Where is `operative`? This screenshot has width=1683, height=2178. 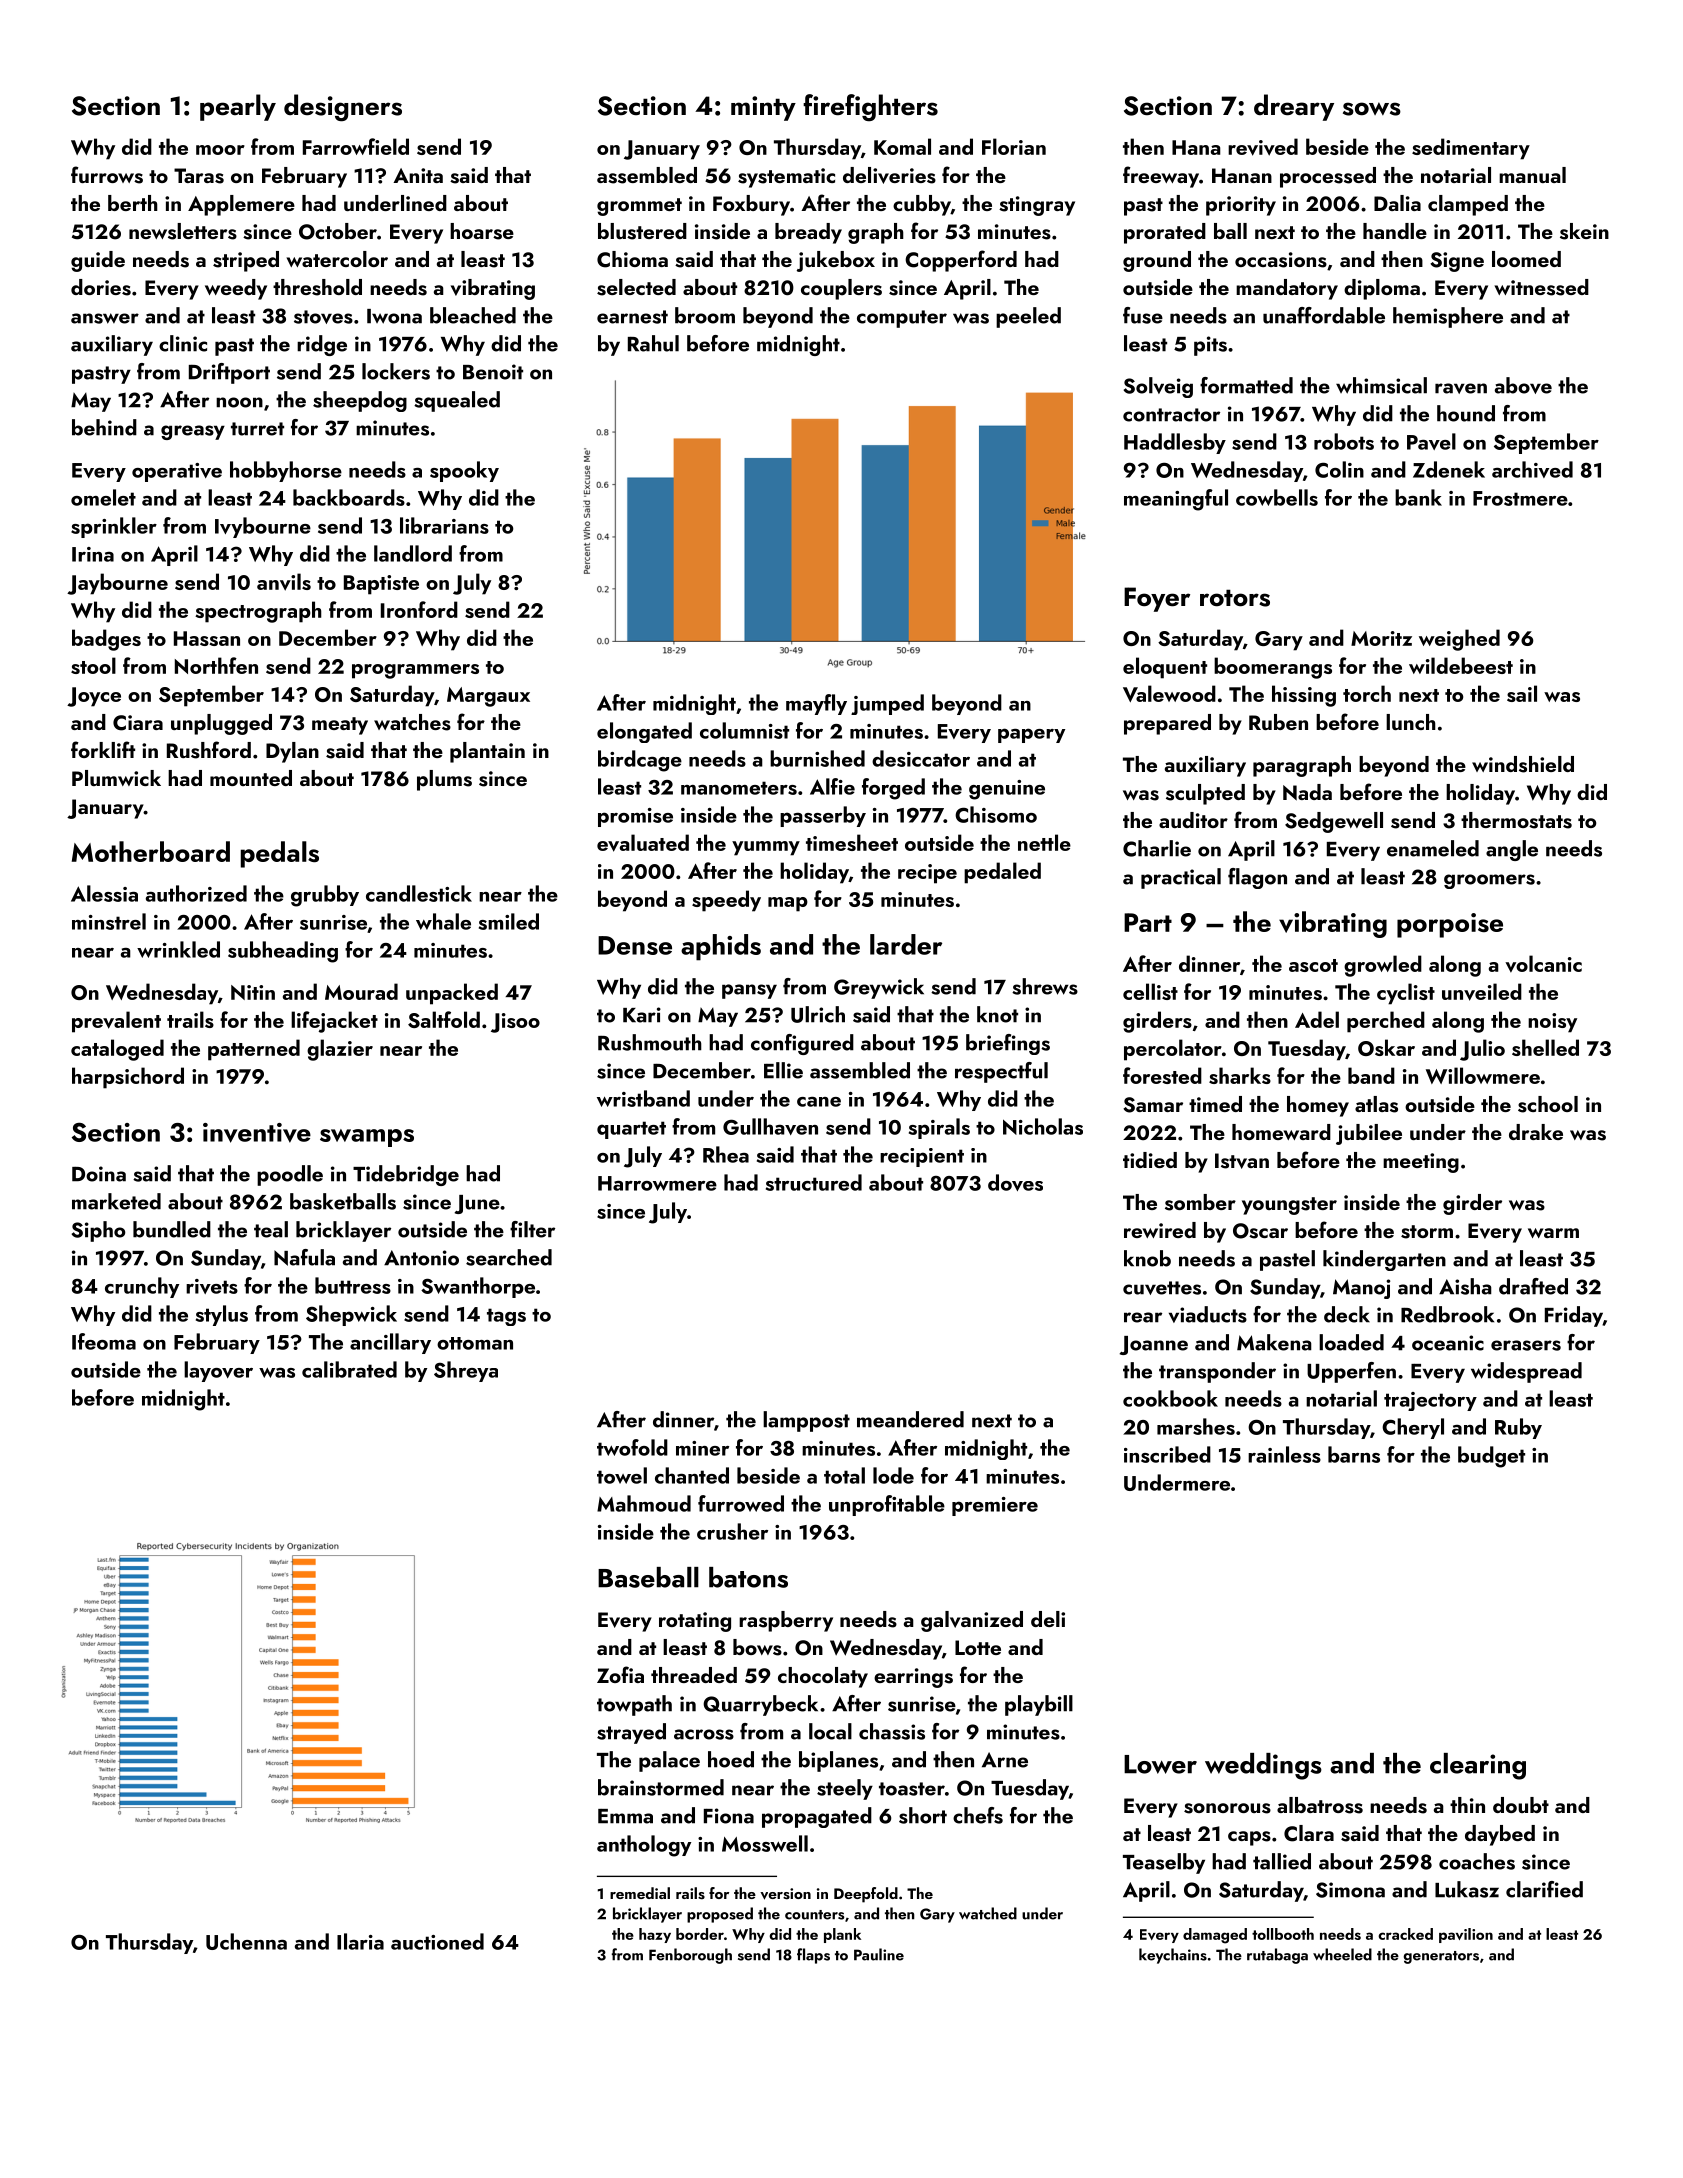
operative is located at coordinates (177, 472).
